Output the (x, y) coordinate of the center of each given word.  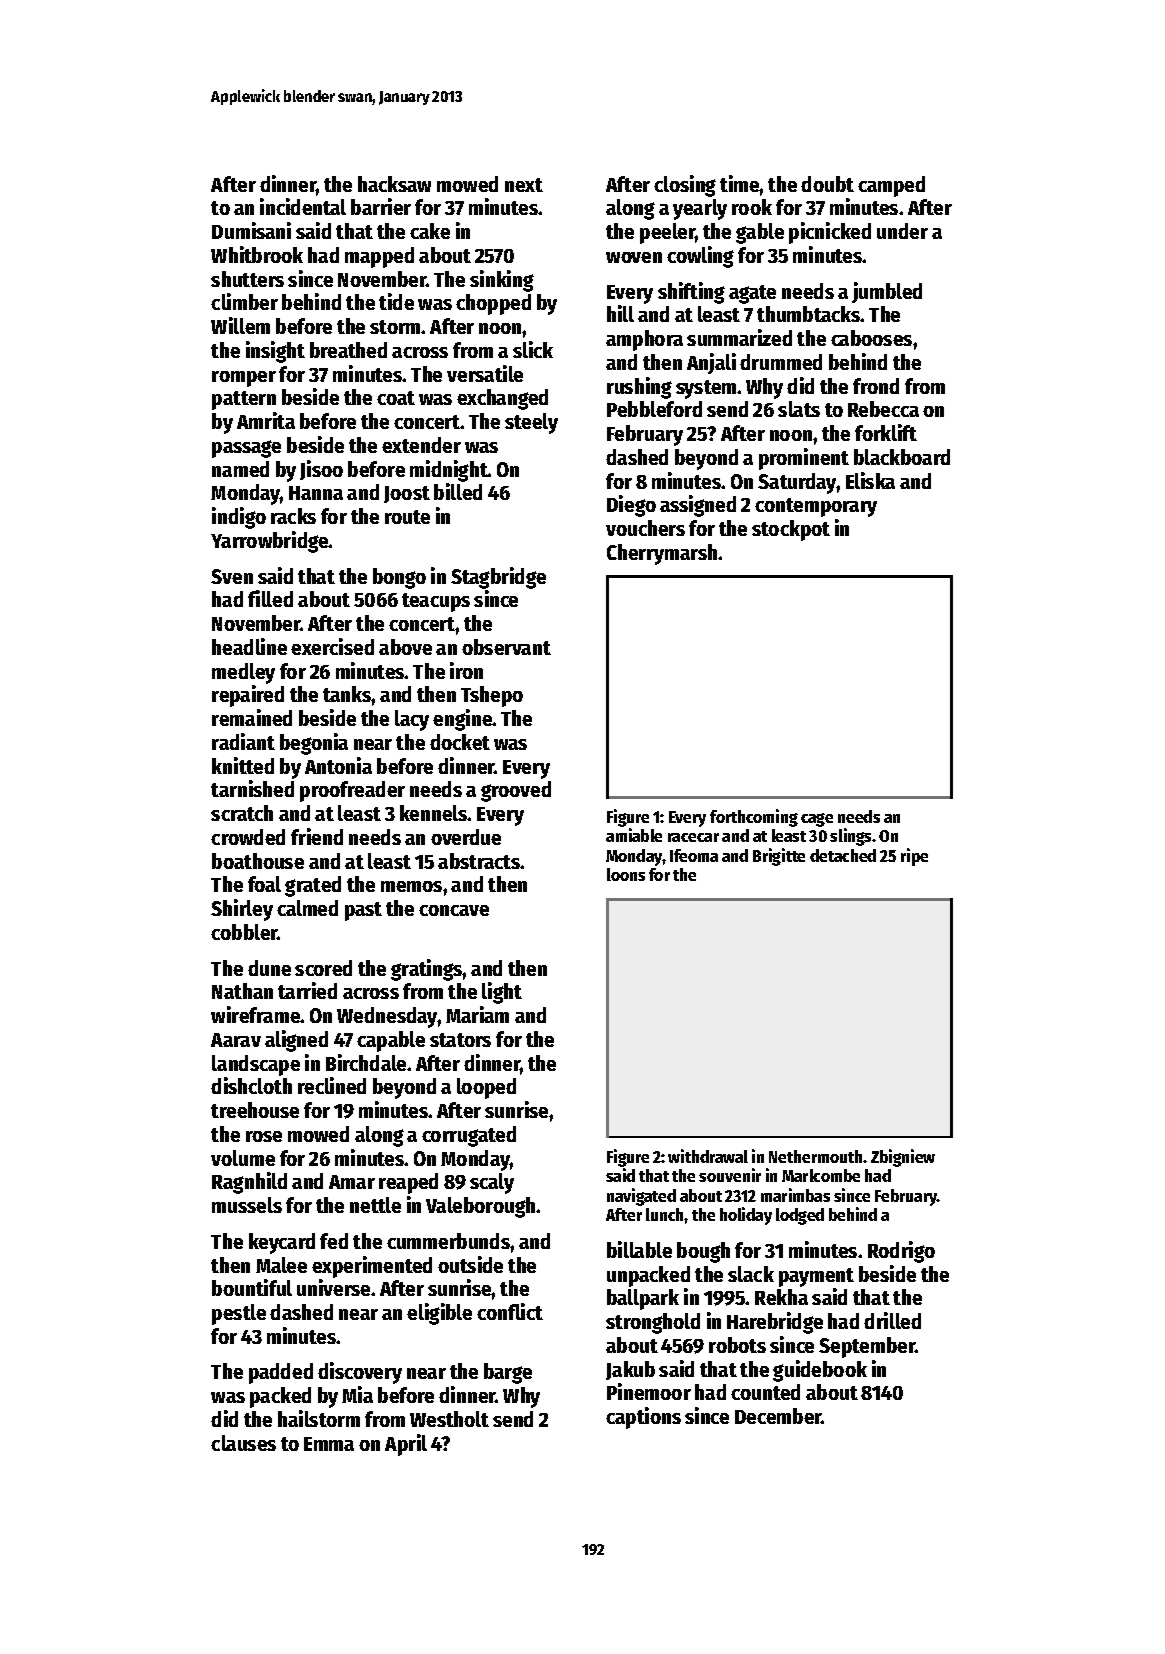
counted (765, 1392)
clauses (243, 1443)
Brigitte (779, 857)
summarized (739, 337)
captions (643, 1418)
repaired (248, 696)
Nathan (242, 991)
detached (843, 855)
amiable (634, 835)
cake (430, 231)
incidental (303, 206)
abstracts (479, 861)
